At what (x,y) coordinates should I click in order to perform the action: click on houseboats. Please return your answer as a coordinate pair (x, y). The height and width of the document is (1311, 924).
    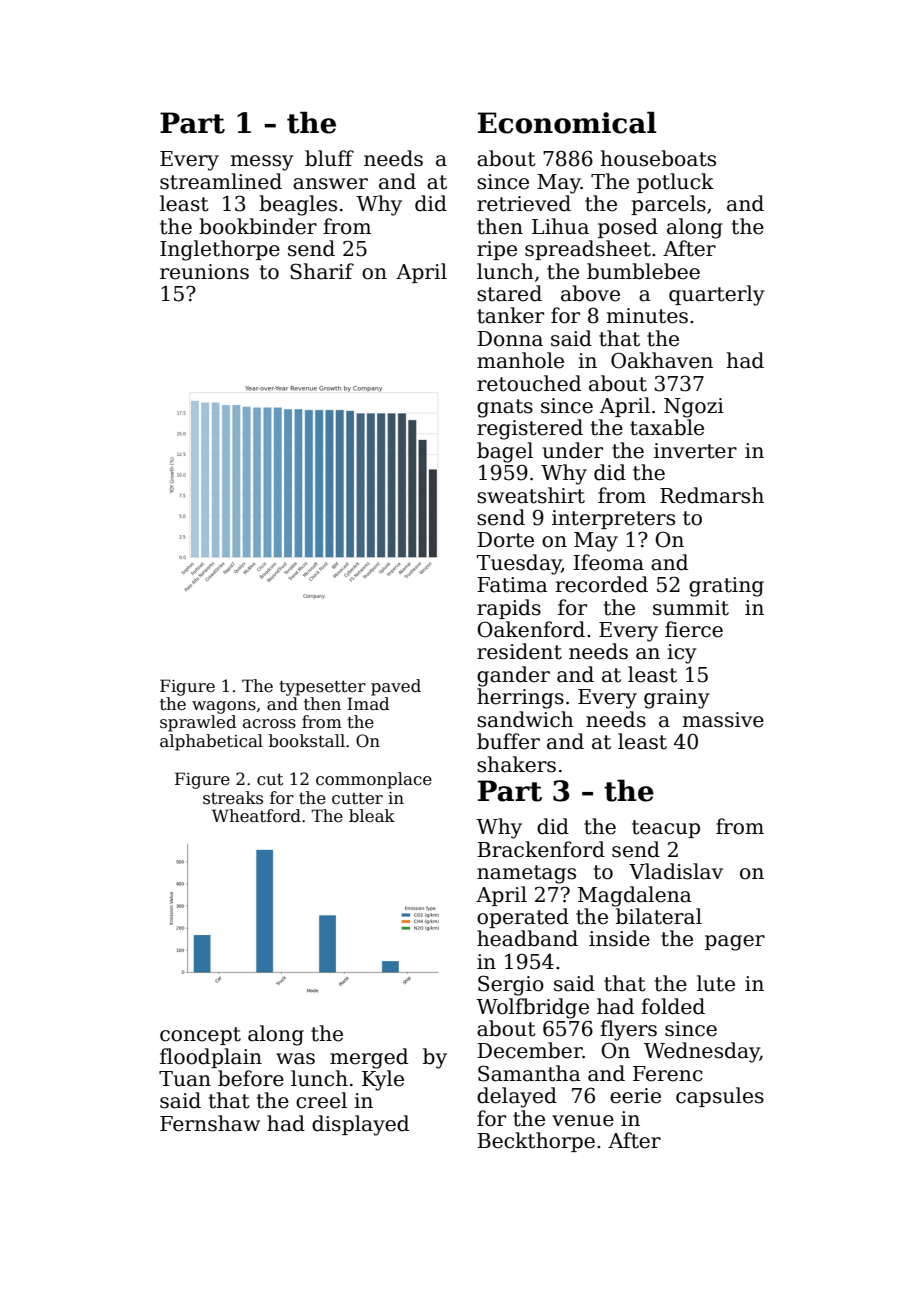
    Looking at the image, I should click on (658, 158).
